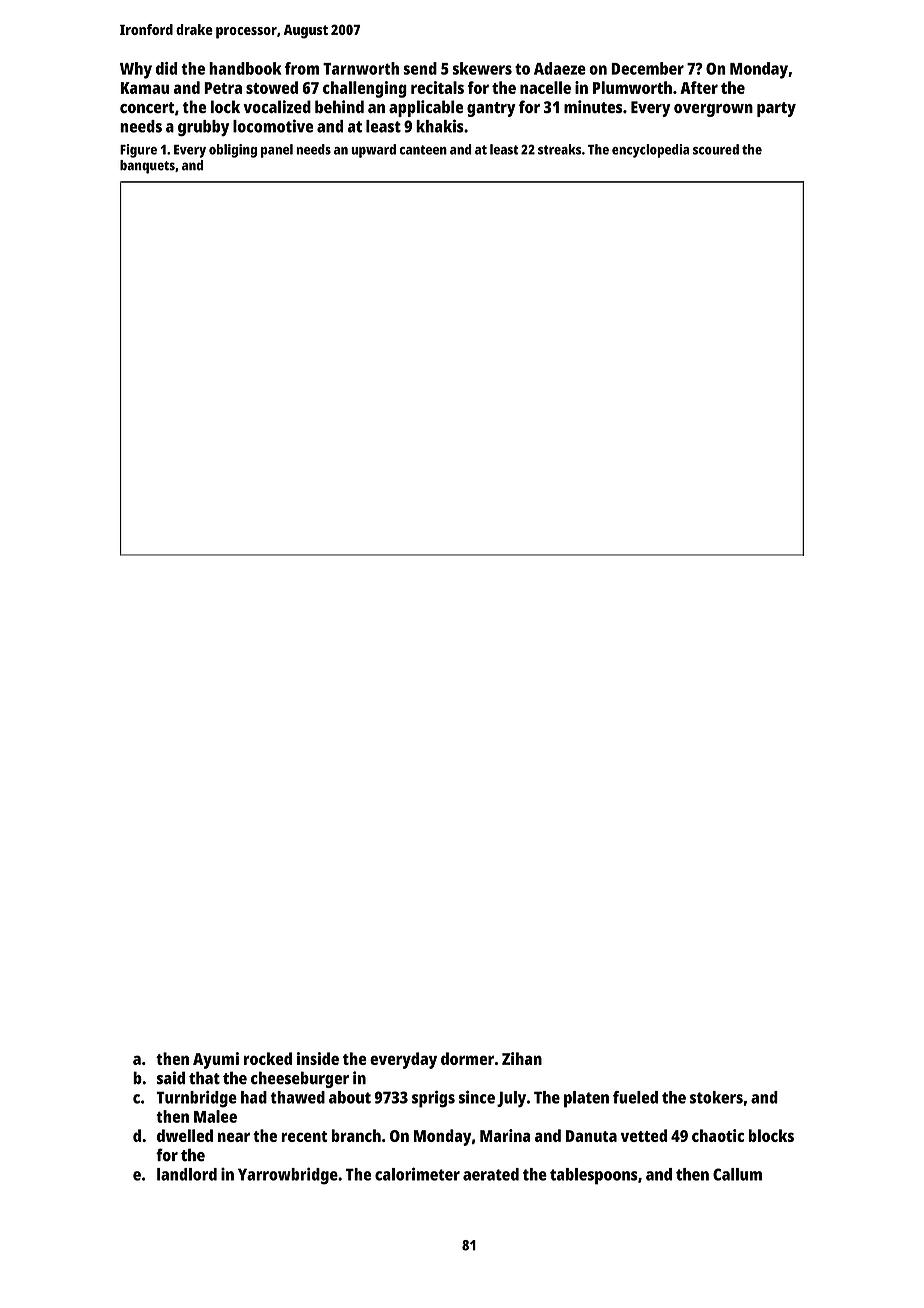 This image has height=1308, width=924. What do you see at coordinates (433, 1099) in the image?
I see `sprigs` at bounding box center [433, 1099].
